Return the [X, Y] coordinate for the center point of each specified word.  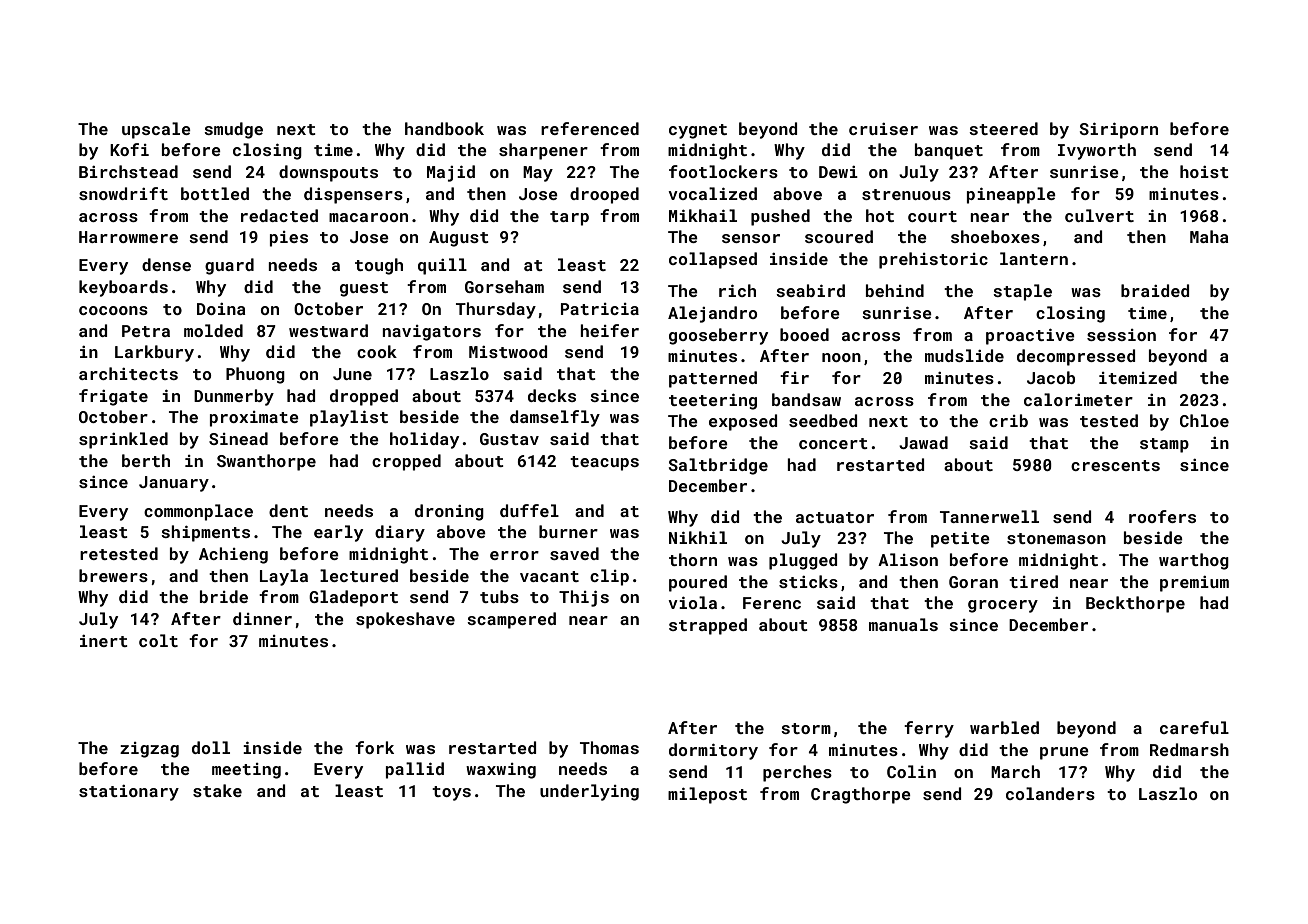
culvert [1099, 215]
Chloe [1204, 420]
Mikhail [703, 215]
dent [288, 510]
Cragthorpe [861, 795]
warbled [1004, 727]
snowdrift [123, 193]
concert [833, 443]
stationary [129, 793]
